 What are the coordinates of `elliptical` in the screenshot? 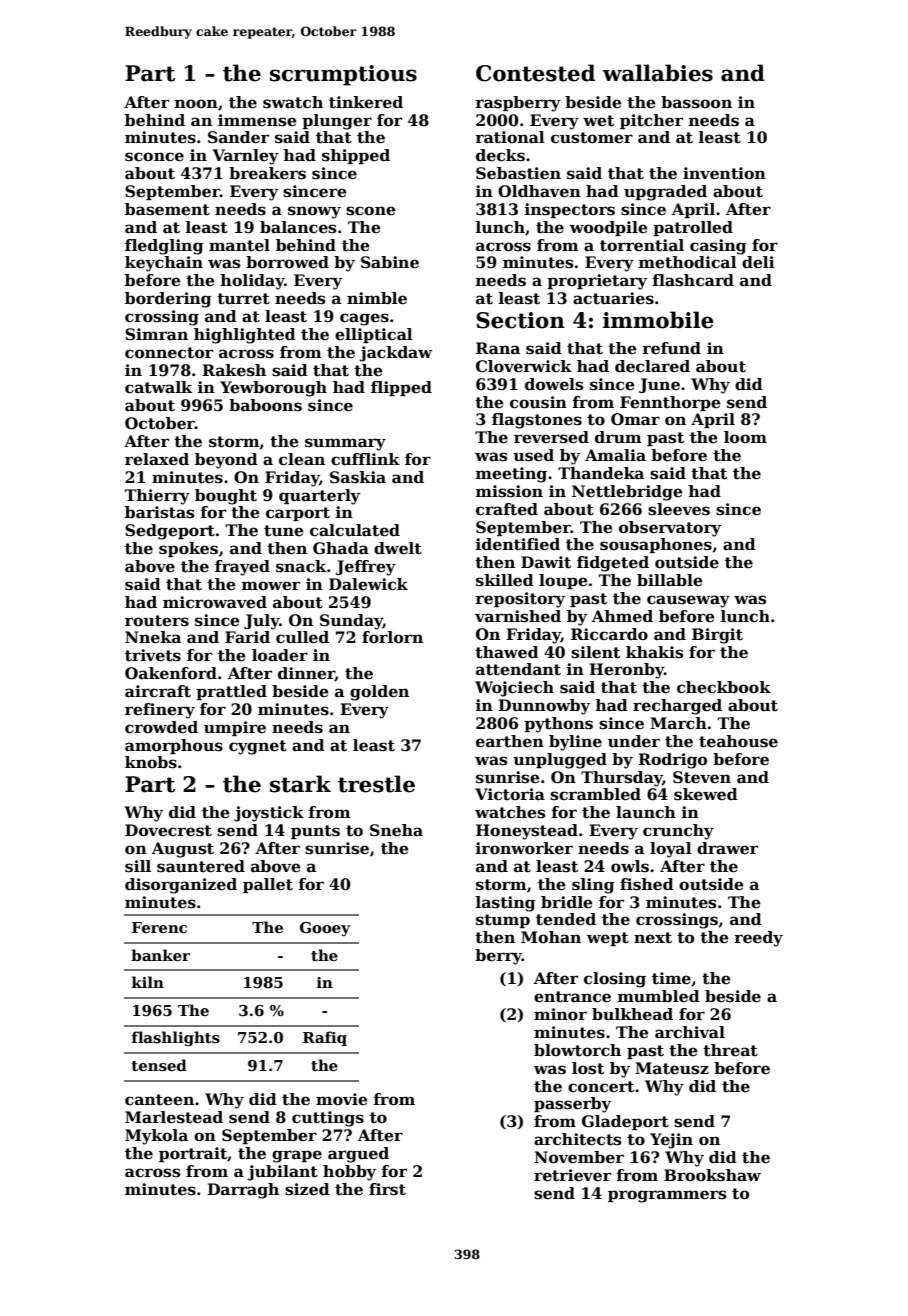 It's located at (374, 335).
